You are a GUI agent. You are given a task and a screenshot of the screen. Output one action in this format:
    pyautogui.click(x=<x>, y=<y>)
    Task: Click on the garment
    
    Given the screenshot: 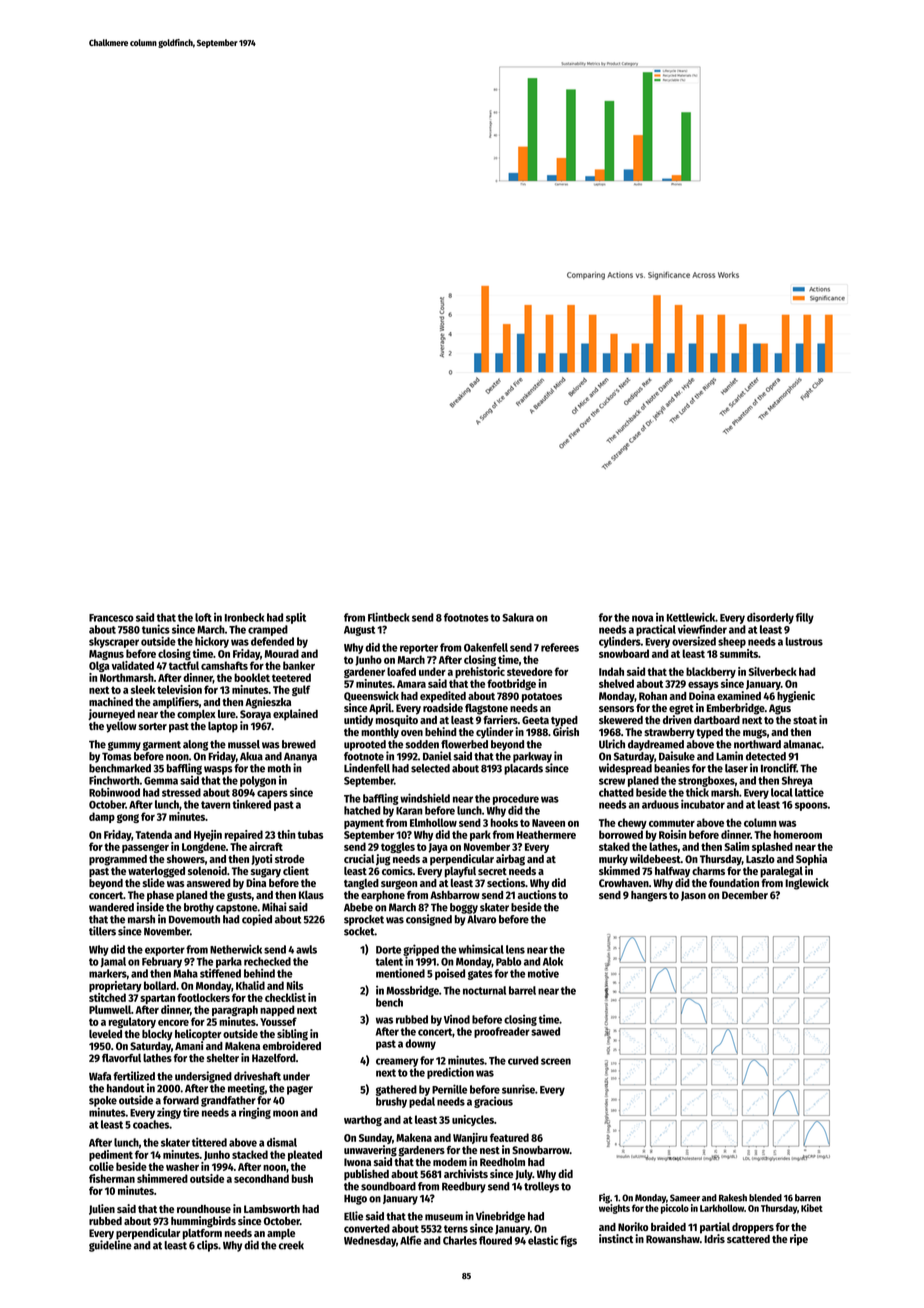 What is the action you would take?
    pyautogui.click(x=162, y=746)
